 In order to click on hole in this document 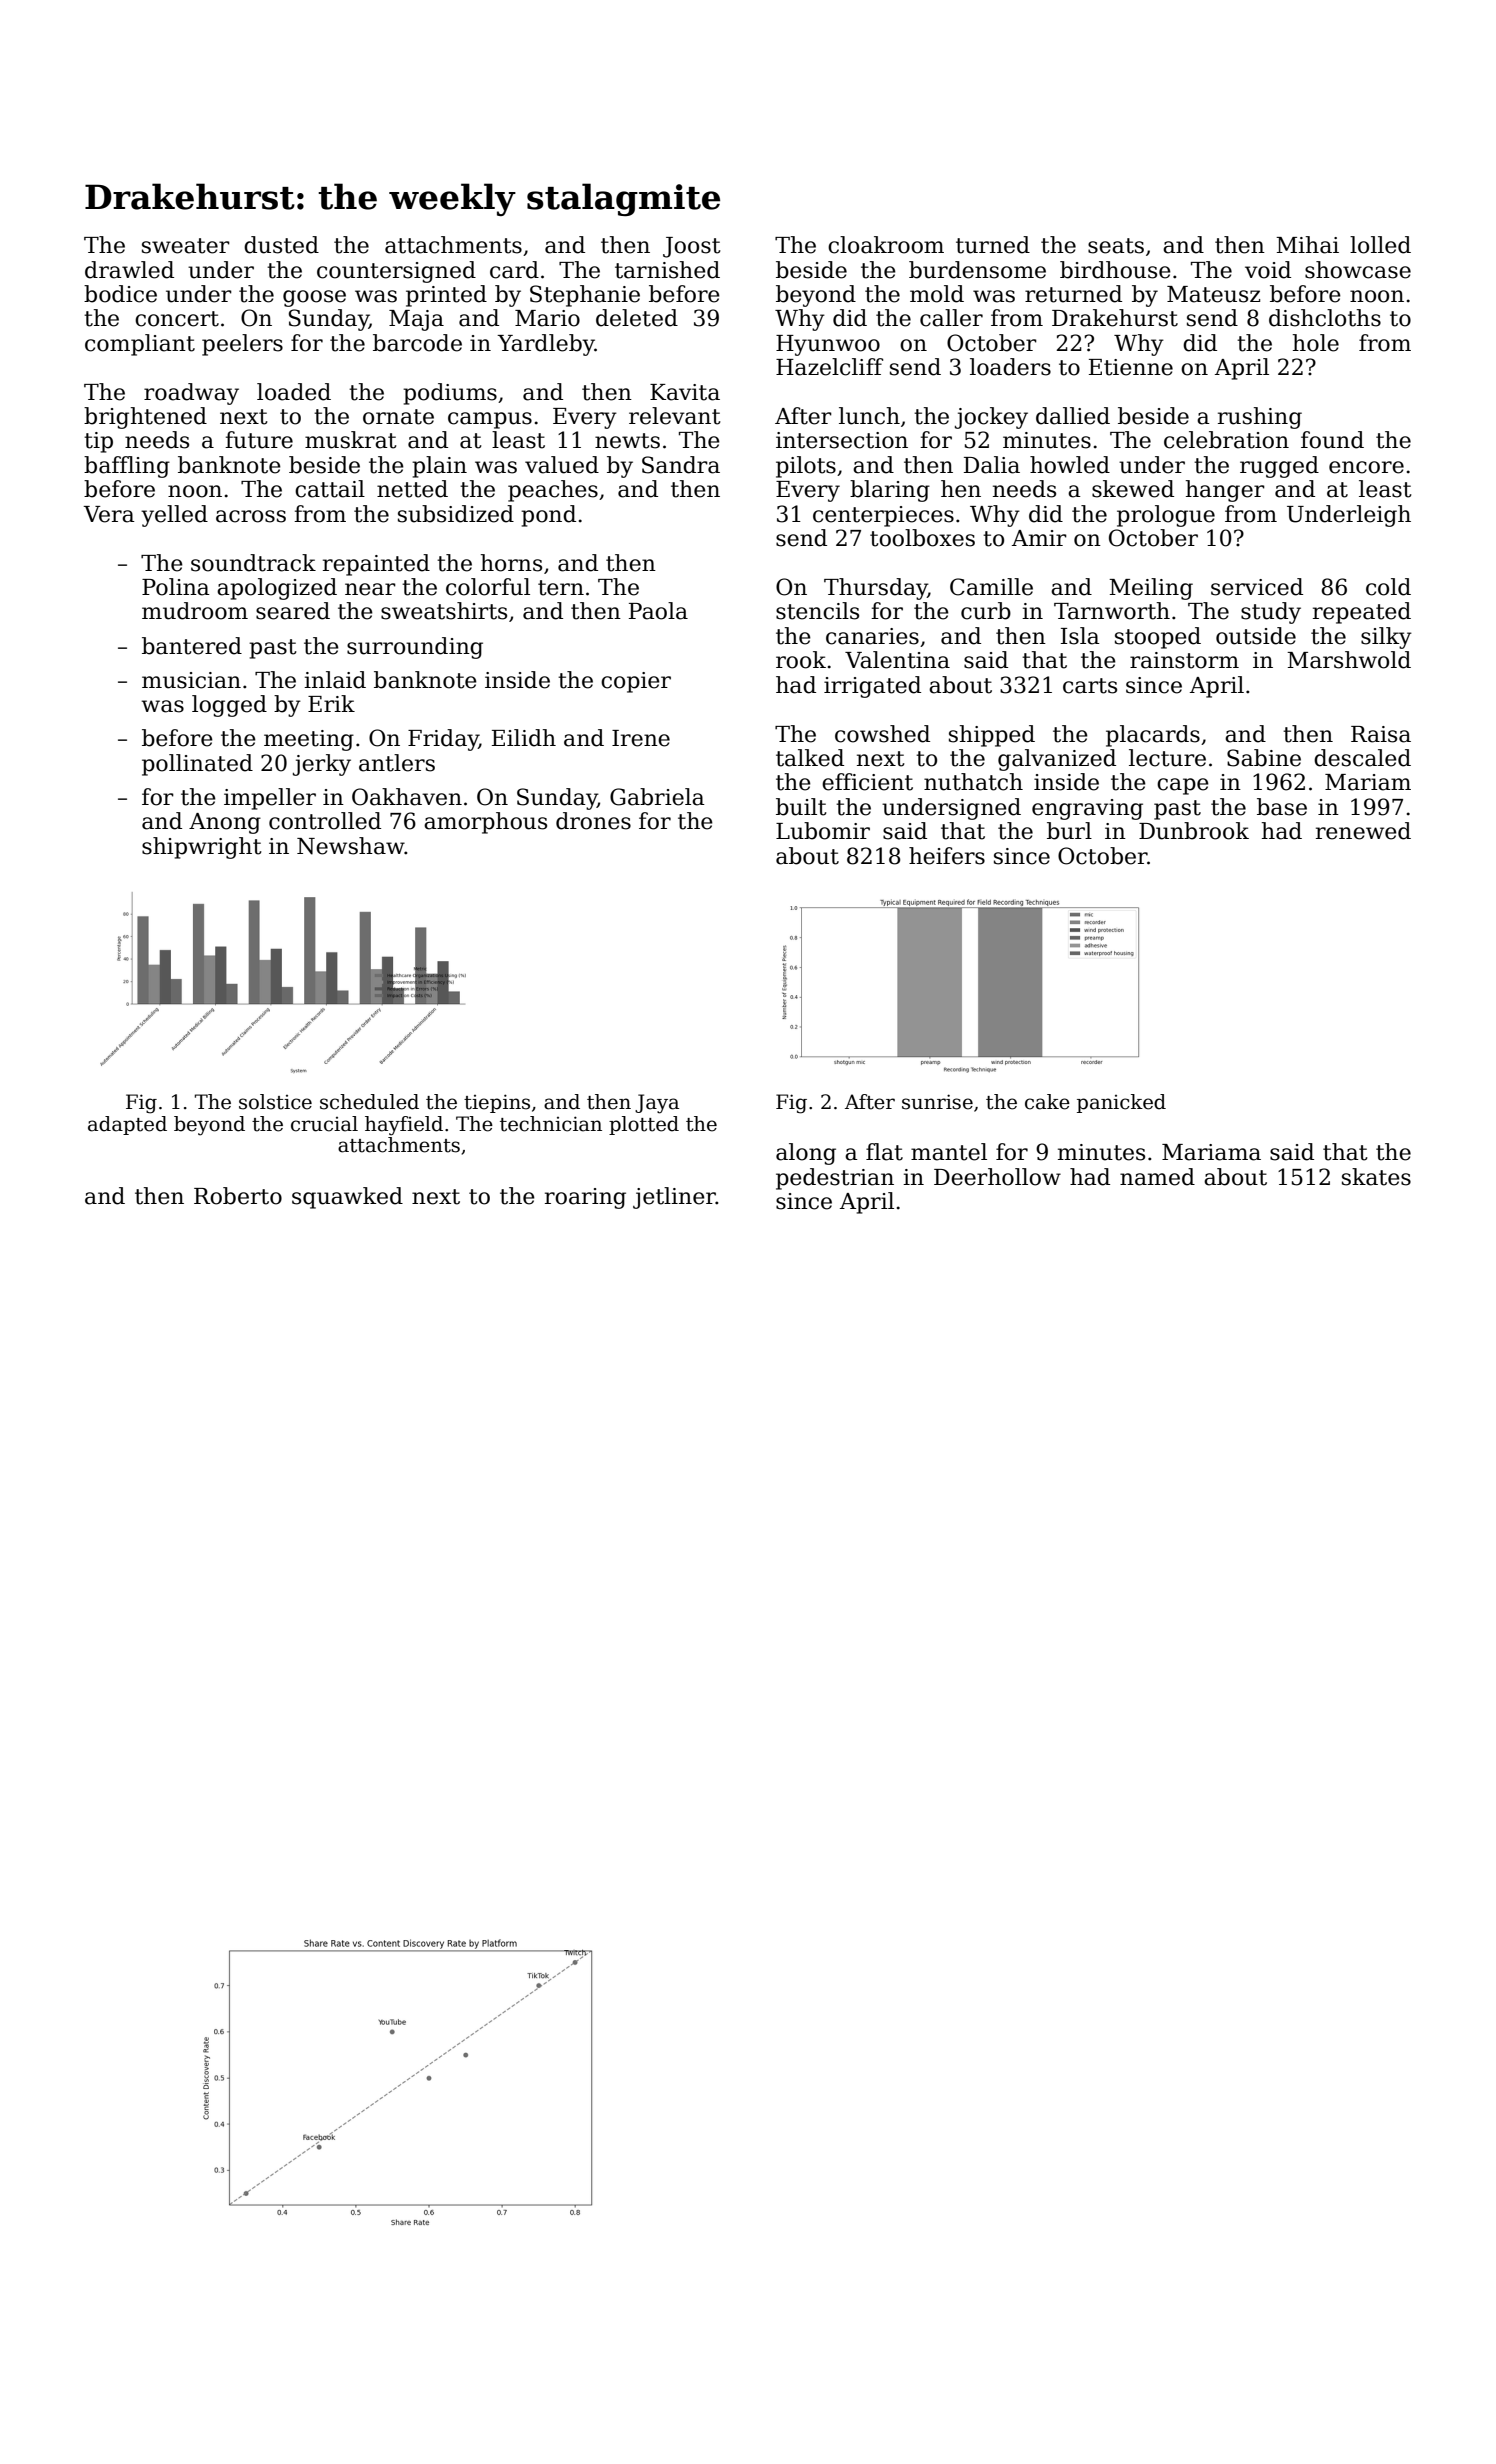, I will do `click(1316, 343)`.
